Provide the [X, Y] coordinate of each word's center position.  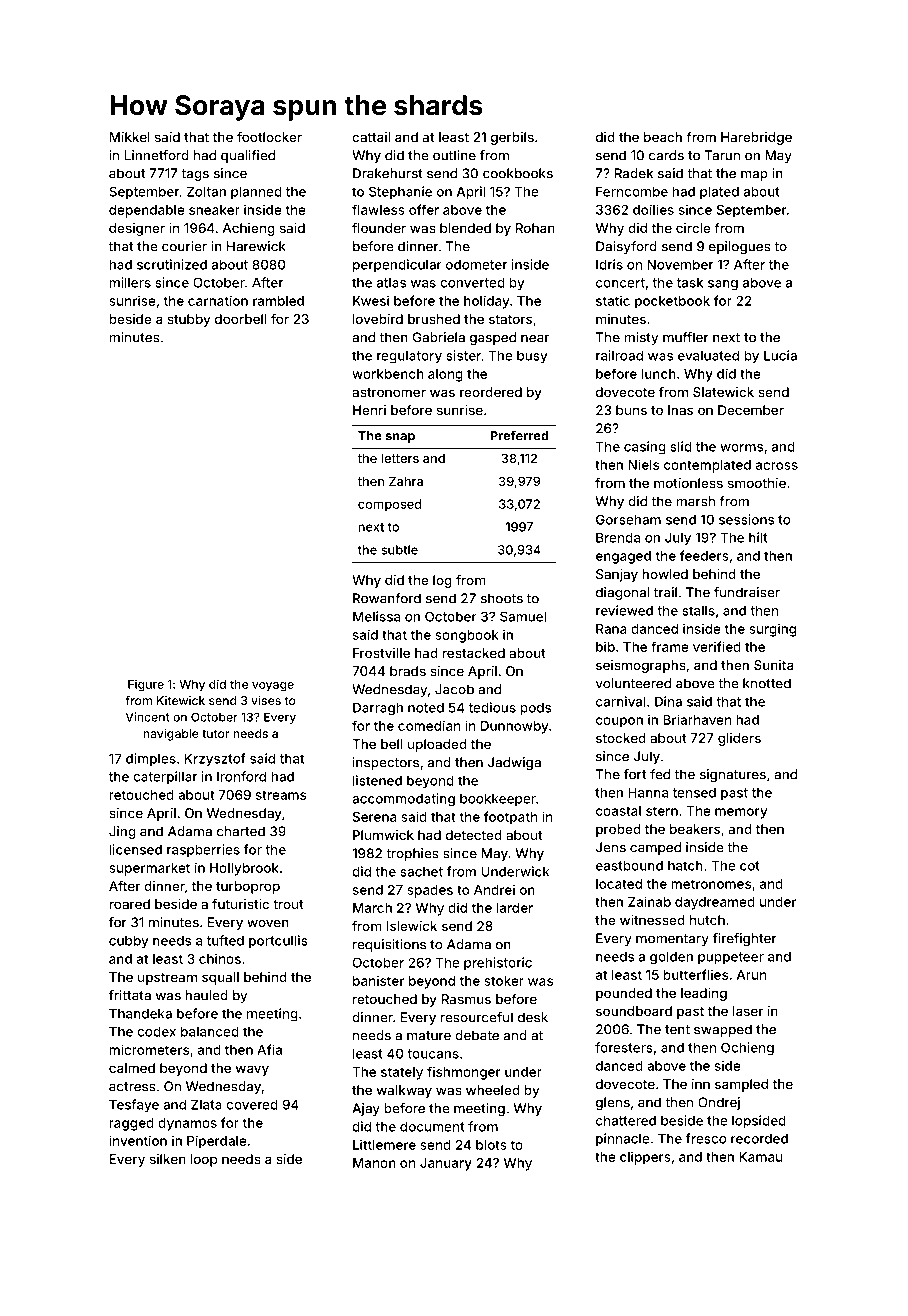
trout [288, 904]
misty [641, 338]
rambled [278, 301]
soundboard [634, 1011]
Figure [146, 686]
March [372, 908]
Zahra [406, 481]
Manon [374, 1163]
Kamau [760, 1157]
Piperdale [217, 1142]
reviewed [624, 610]
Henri [369, 410]
